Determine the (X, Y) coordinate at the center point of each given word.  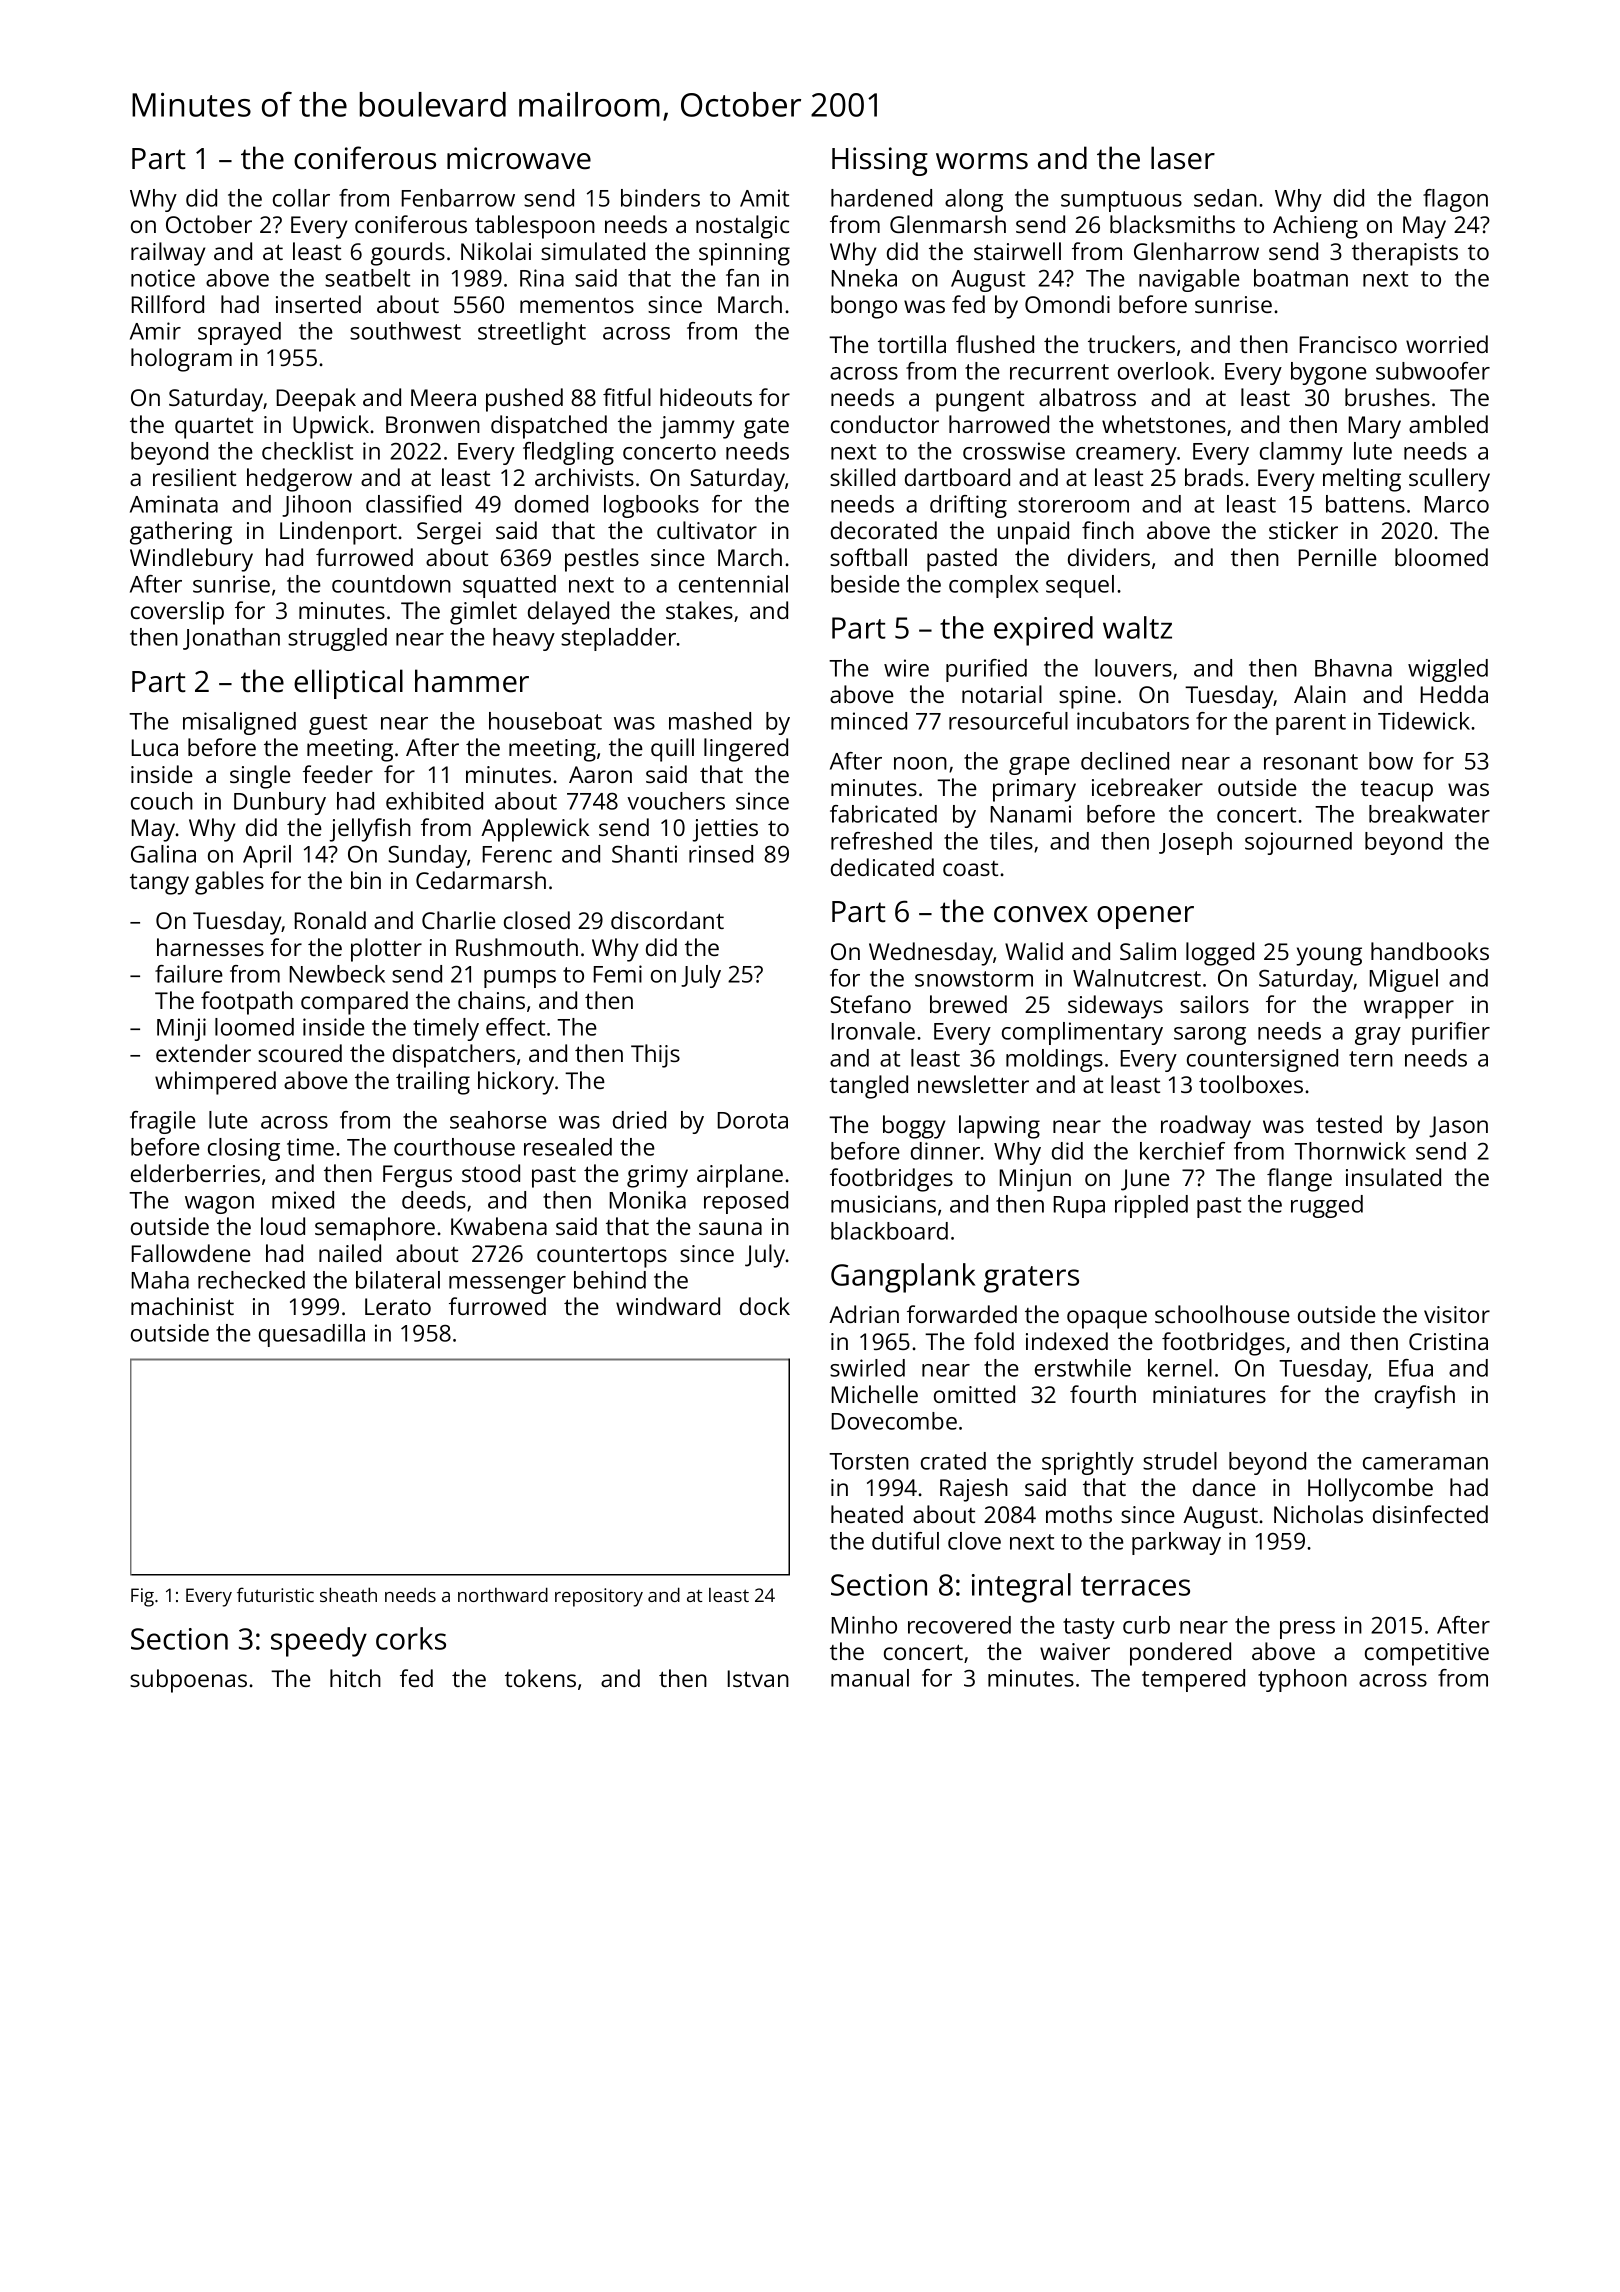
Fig (142, 1597)
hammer (472, 681)
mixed (303, 1200)
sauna (730, 1228)
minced (869, 721)
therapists (1405, 254)
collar (301, 198)
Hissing (880, 161)
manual (870, 1678)
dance (1224, 1487)
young (1329, 956)
